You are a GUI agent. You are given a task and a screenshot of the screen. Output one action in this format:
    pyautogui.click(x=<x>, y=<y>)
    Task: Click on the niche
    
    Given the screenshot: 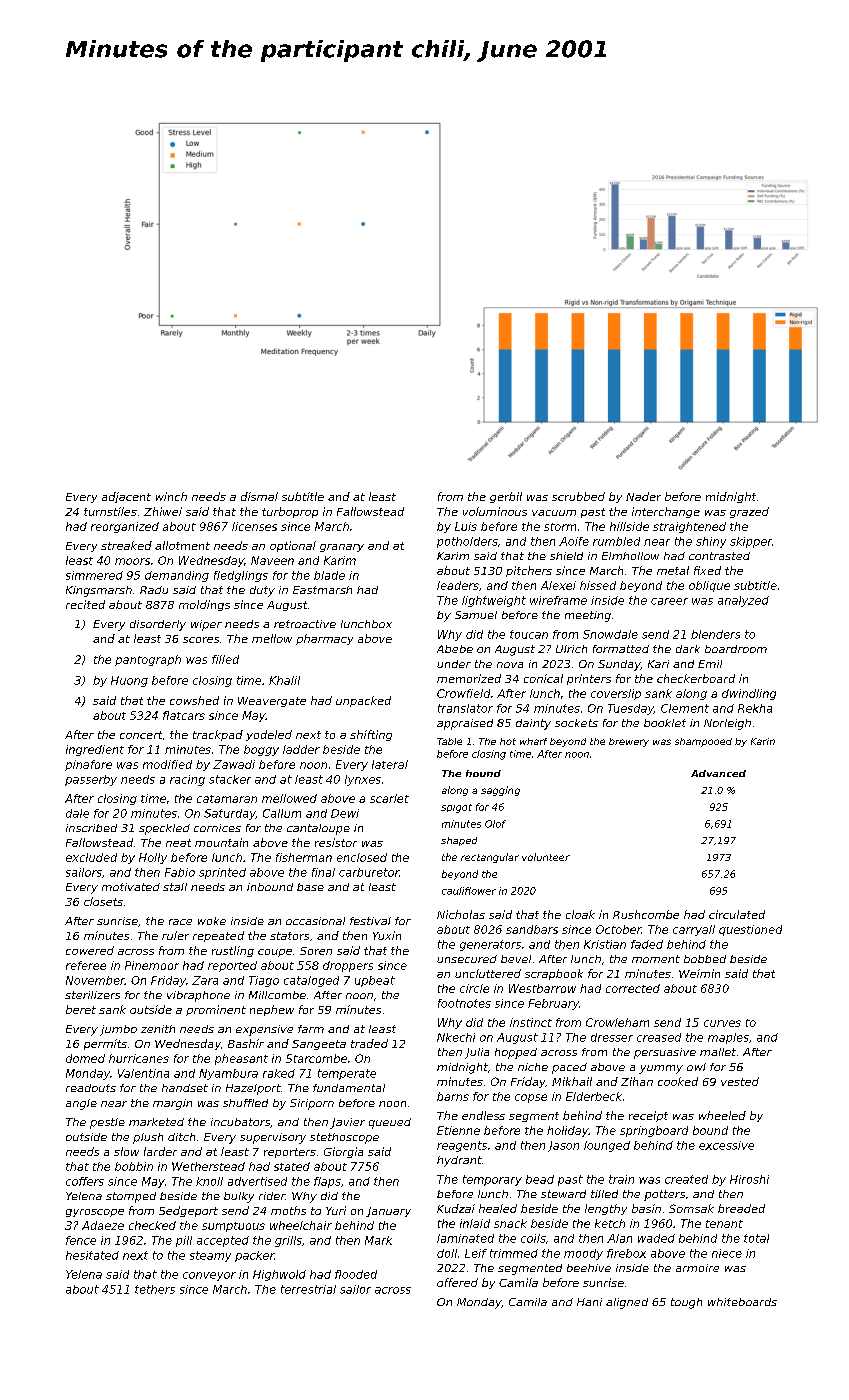 What is the action you would take?
    pyautogui.click(x=533, y=1067)
